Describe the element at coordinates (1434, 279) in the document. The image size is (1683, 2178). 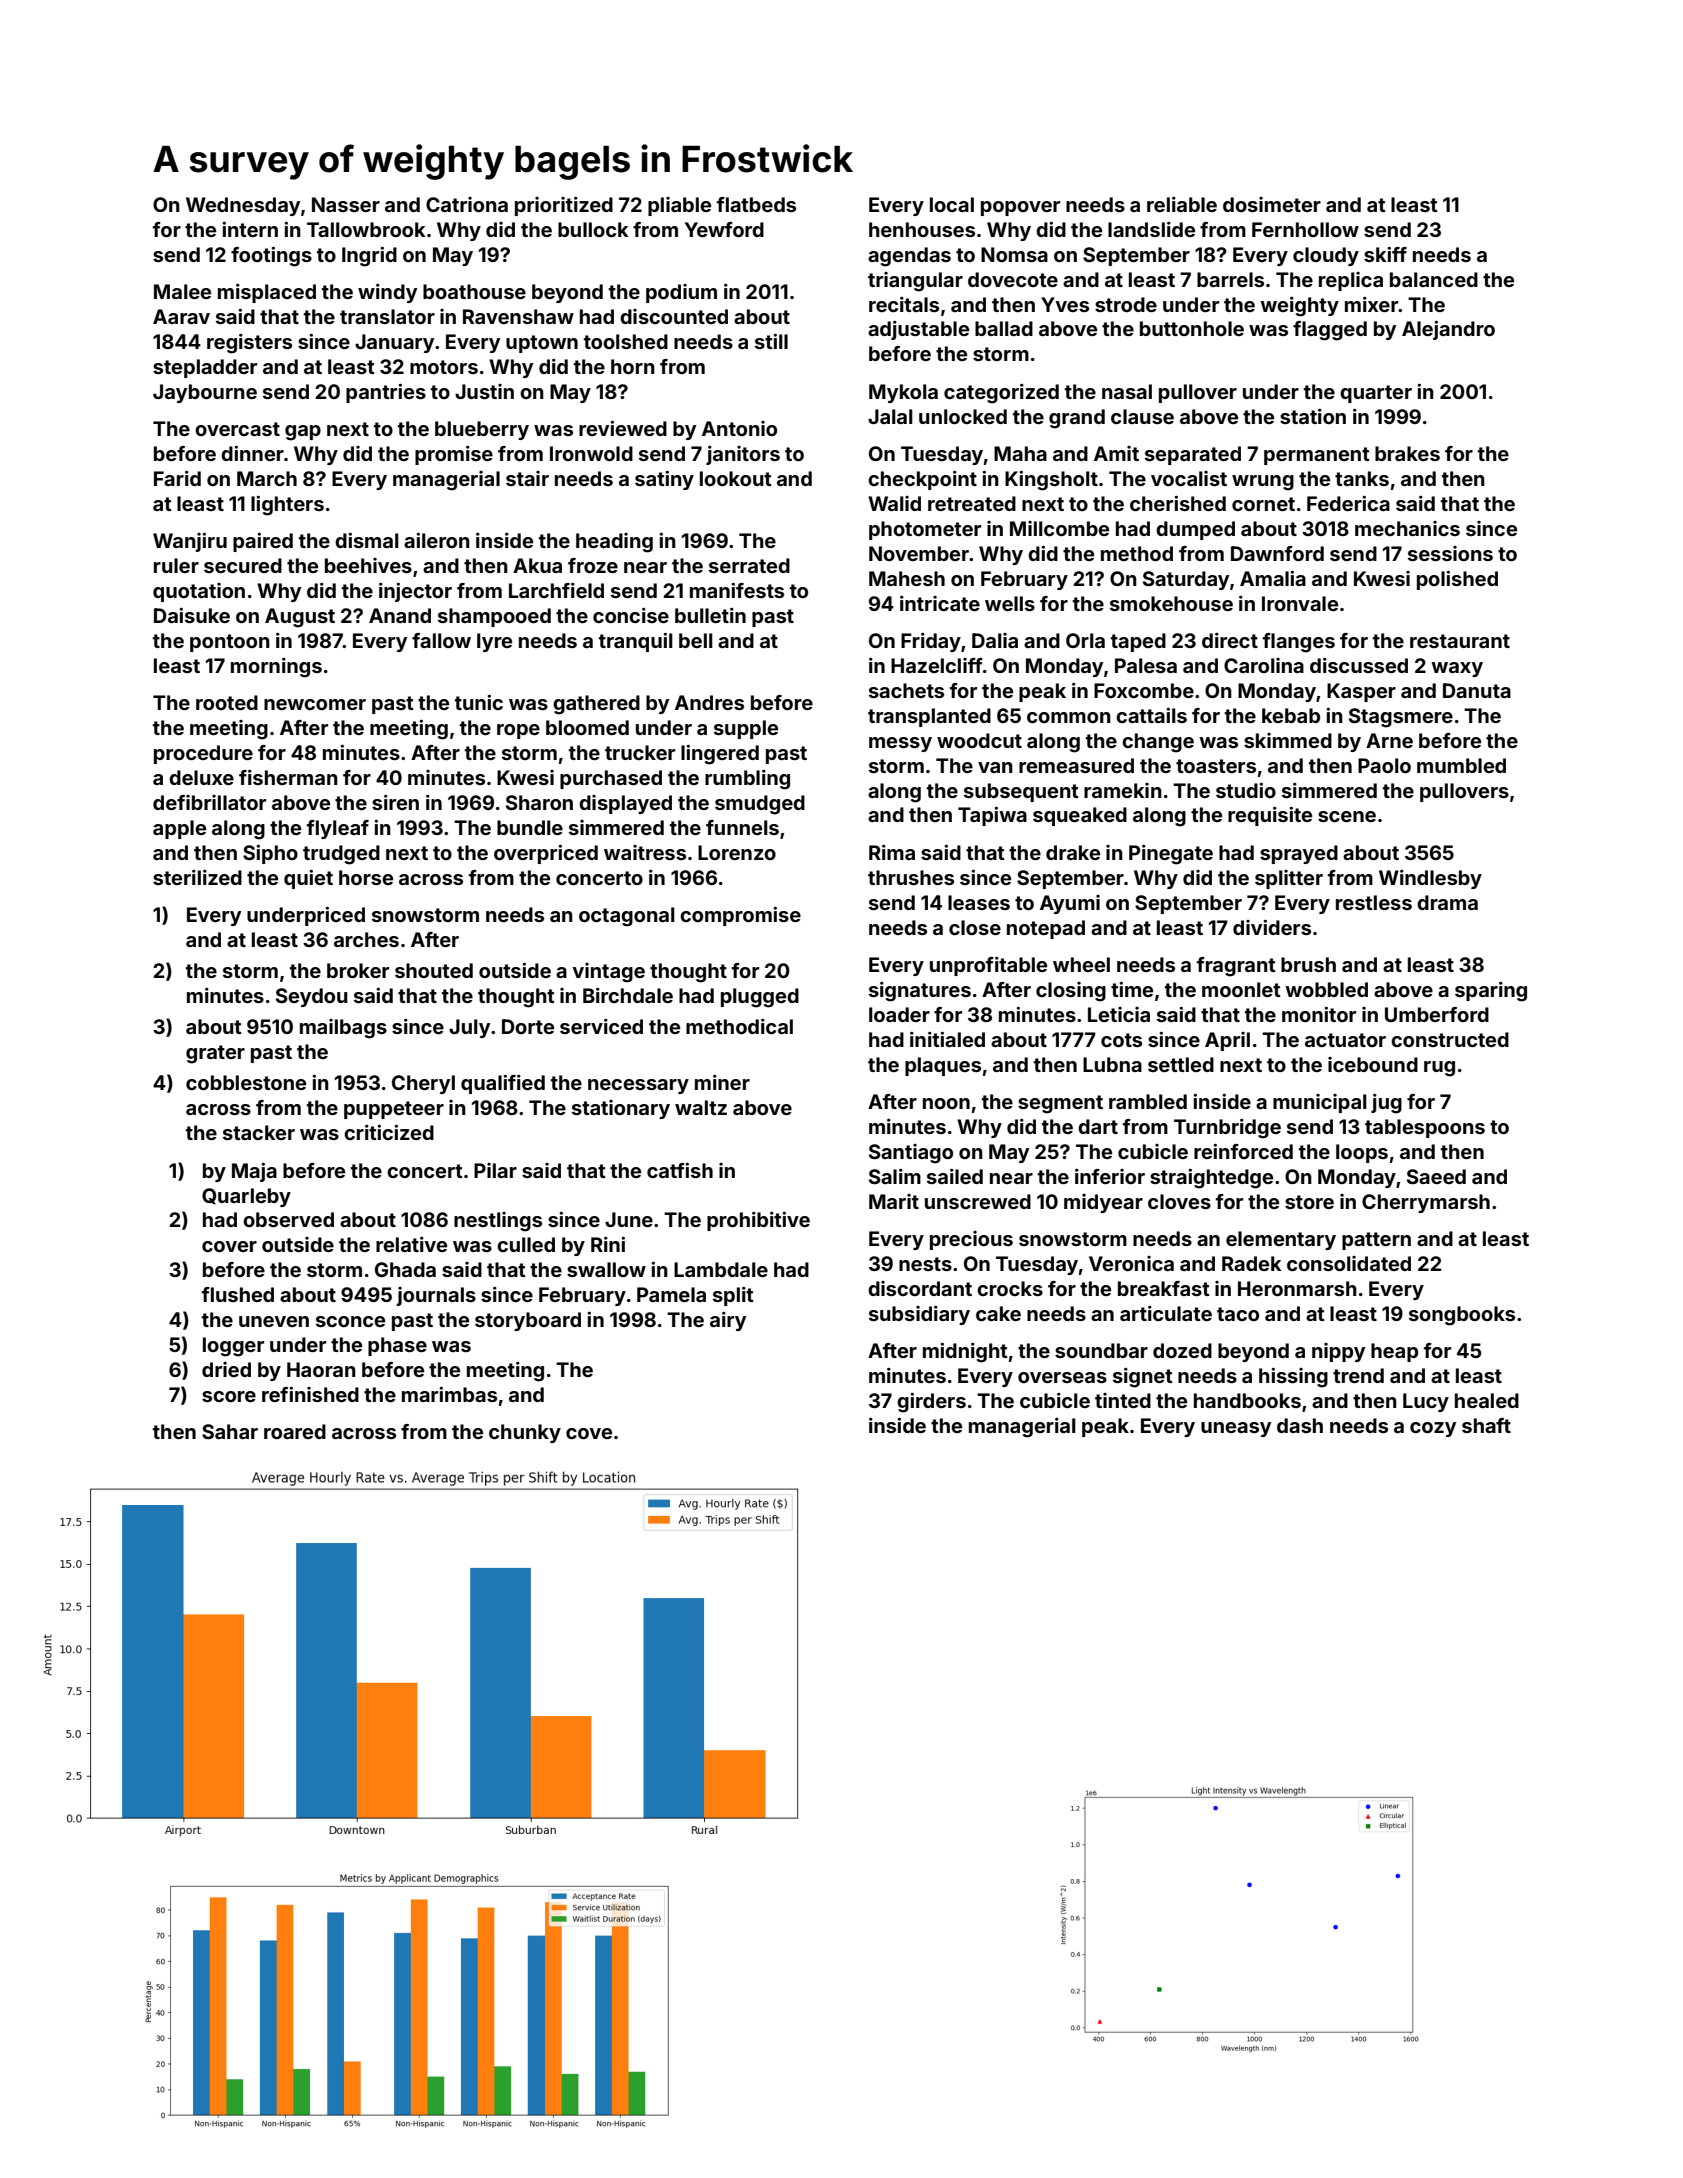
I see `balanced` at that location.
